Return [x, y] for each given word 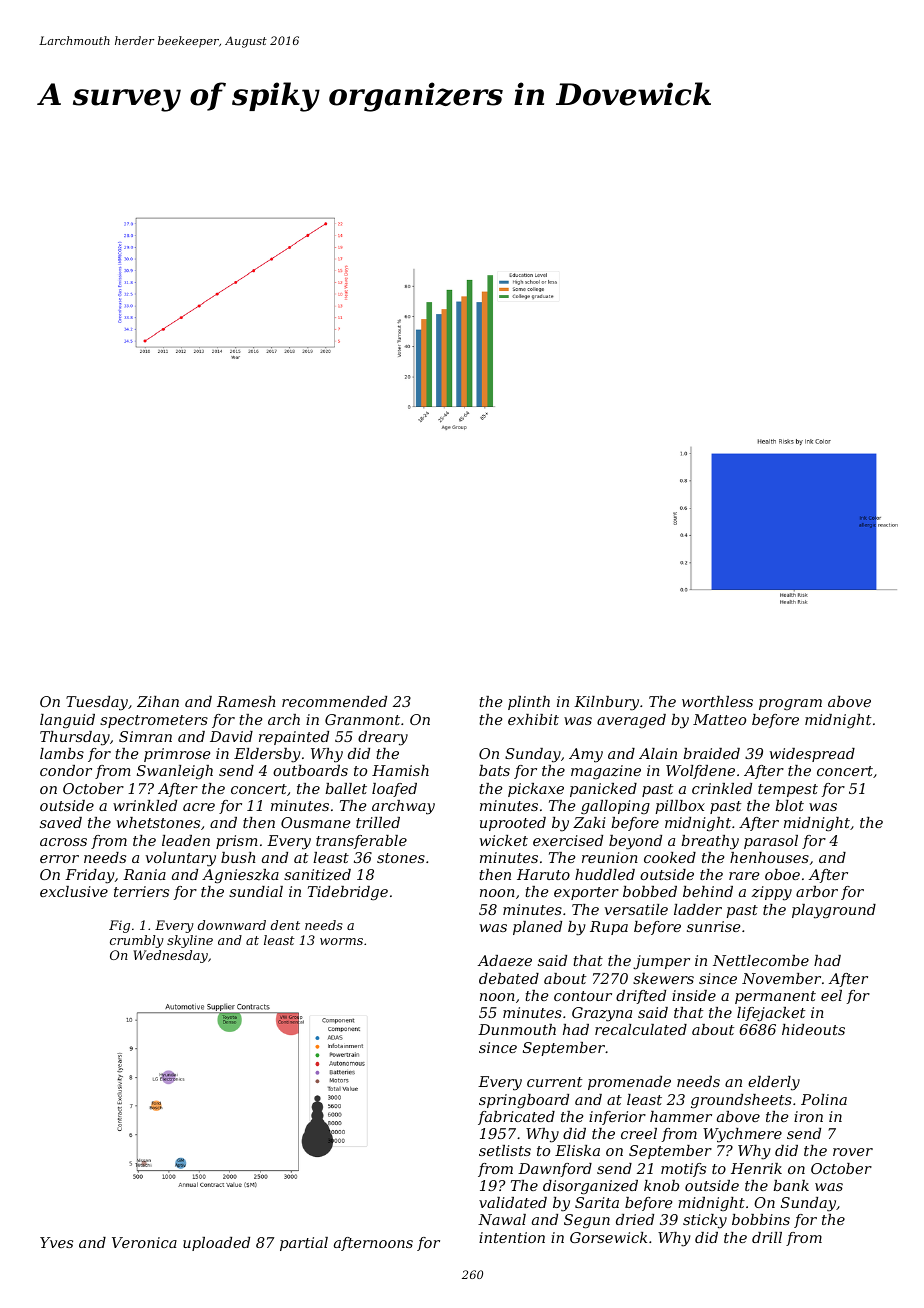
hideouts [813, 1029]
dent [285, 925]
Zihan [158, 701]
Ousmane [316, 822]
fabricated [516, 1118]
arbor [817, 891]
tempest [788, 790]
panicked [603, 790]
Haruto [543, 874]
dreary [383, 738]
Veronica [144, 1242]
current [554, 1082]
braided [711, 753]
